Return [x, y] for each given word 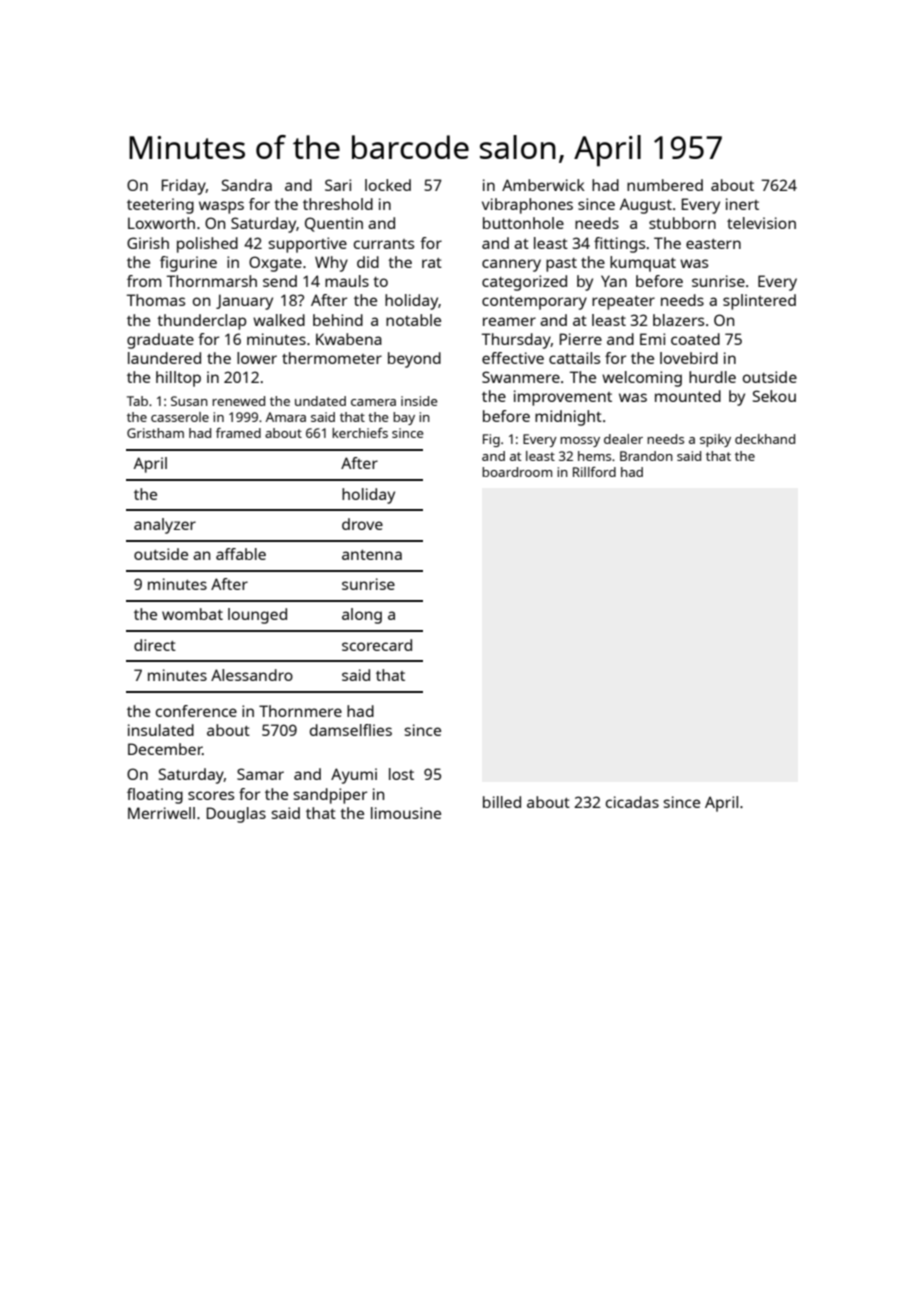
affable [241, 554]
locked [388, 185]
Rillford [594, 472]
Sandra [247, 185]
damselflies [351, 730]
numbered [665, 185]
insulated [161, 730]
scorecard [377, 645]
